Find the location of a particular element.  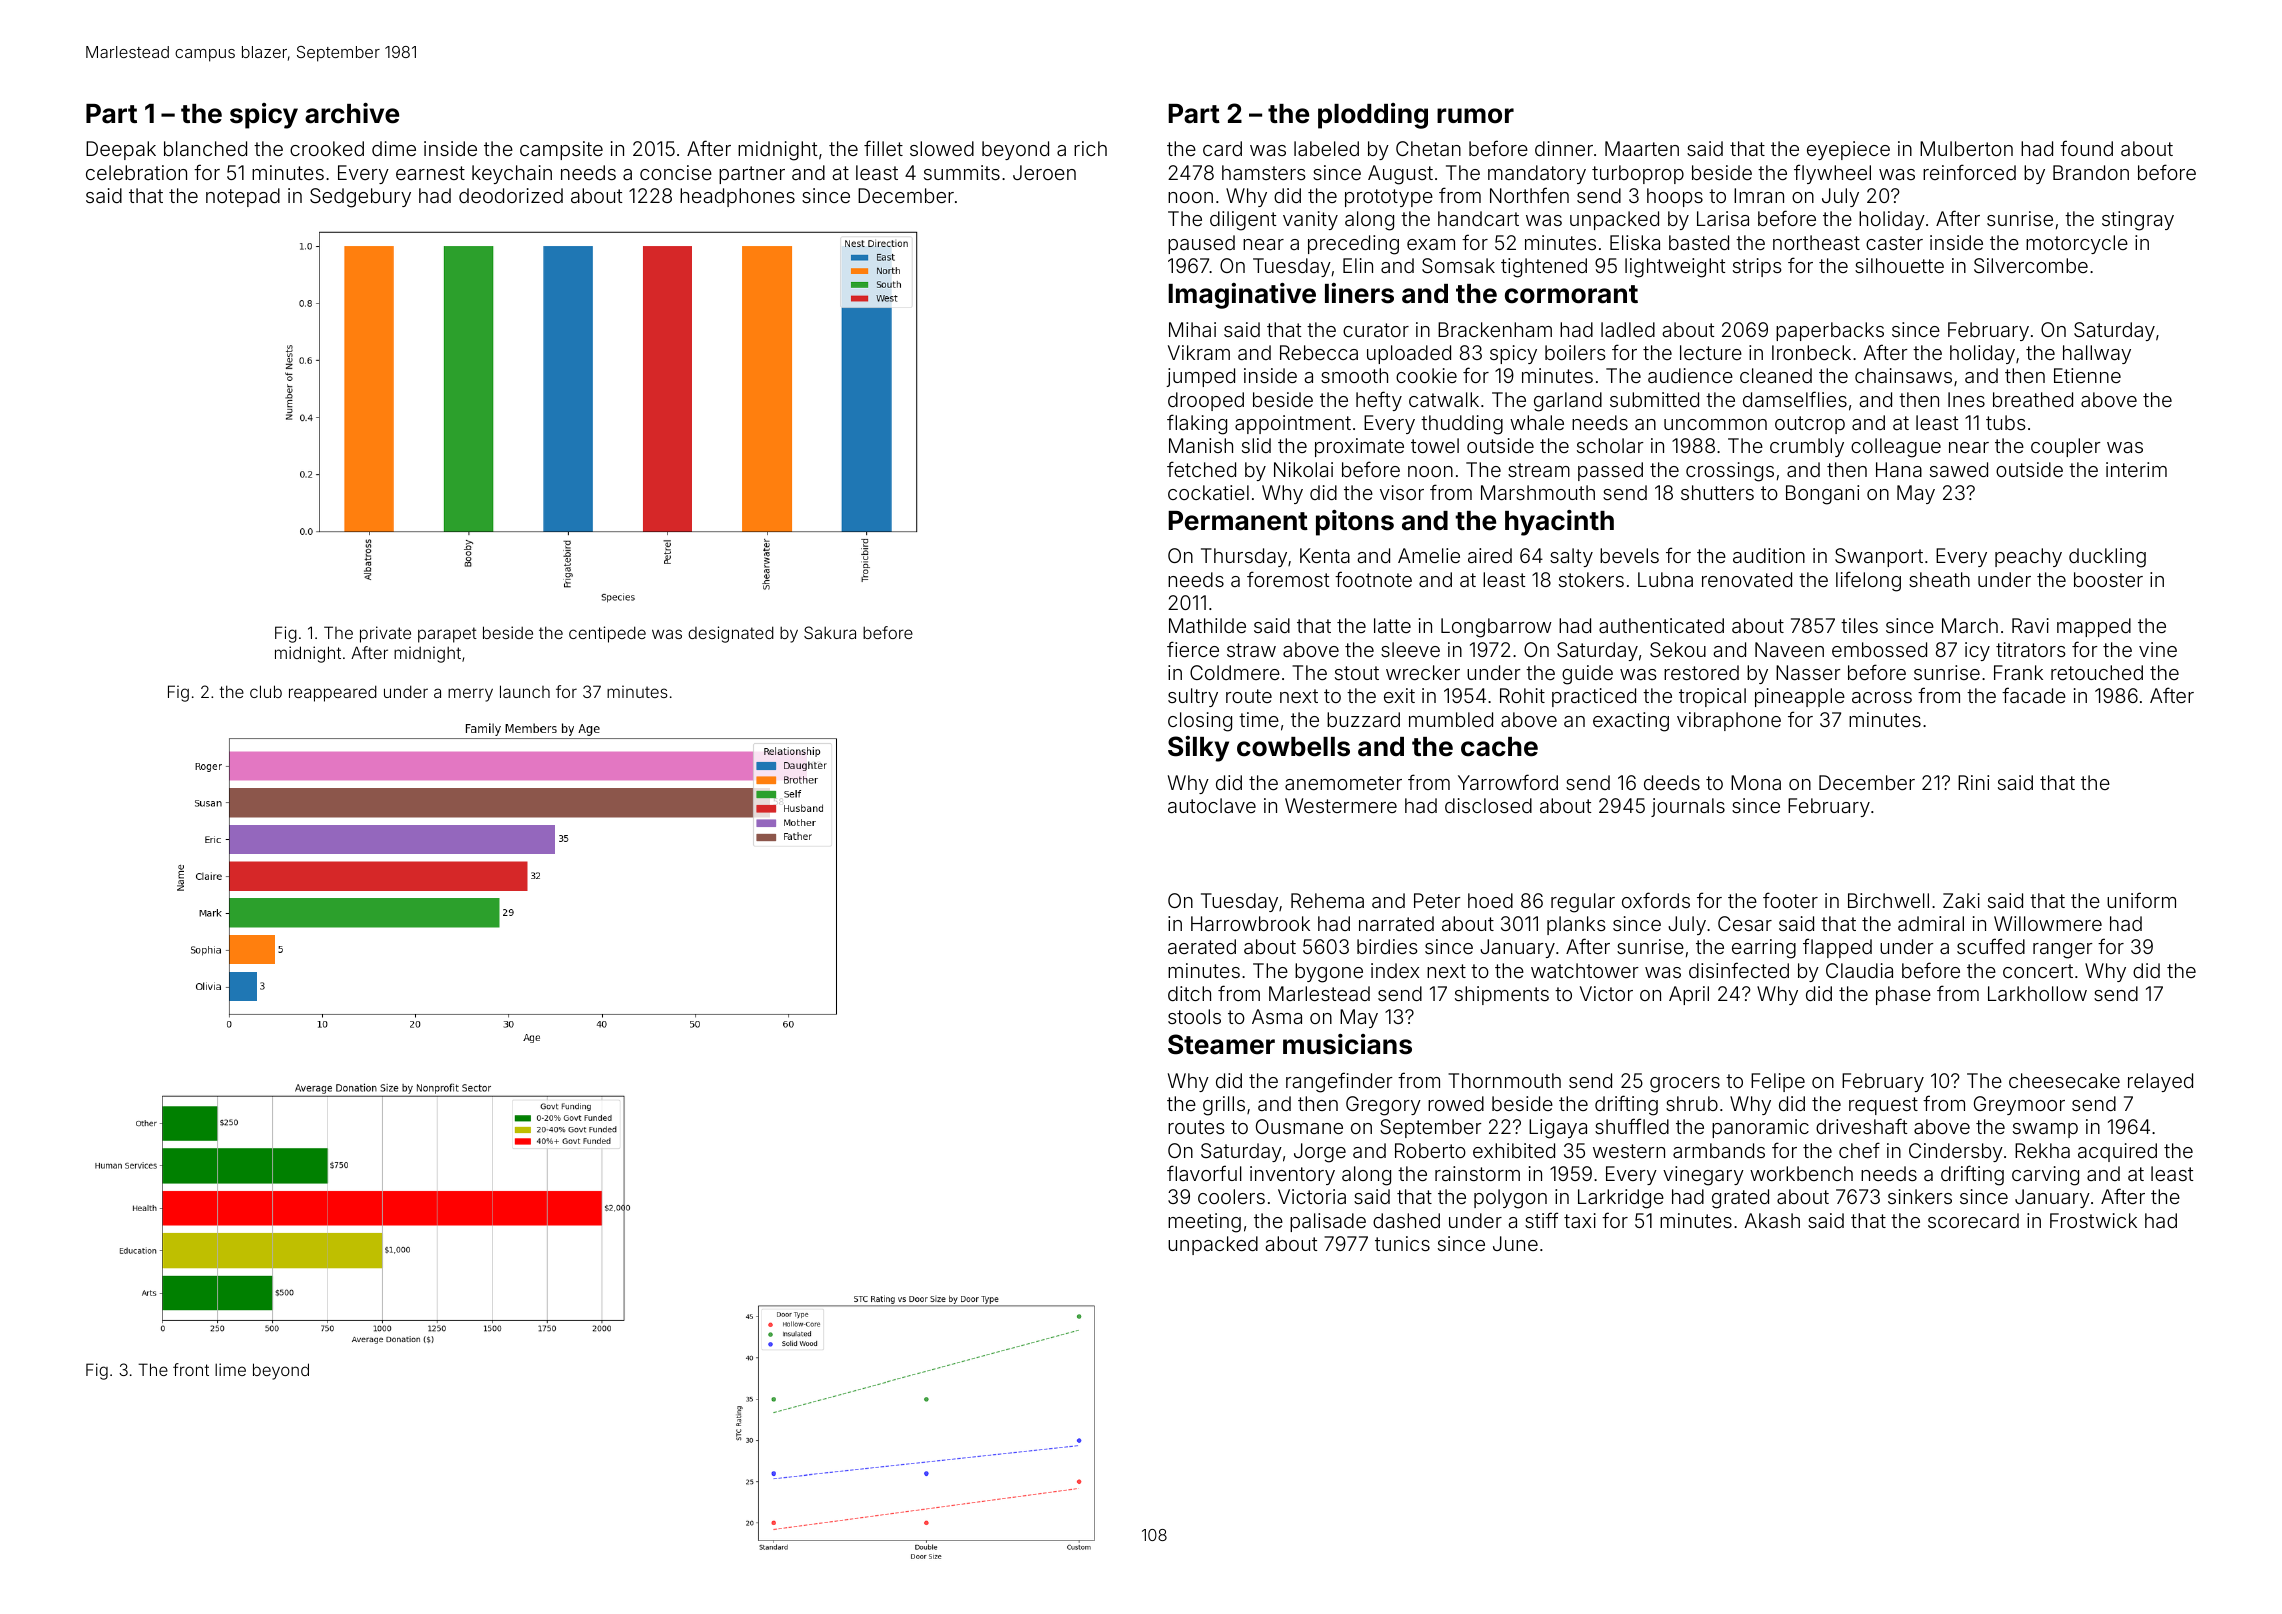

front is located at coordinates (191, 1369).
